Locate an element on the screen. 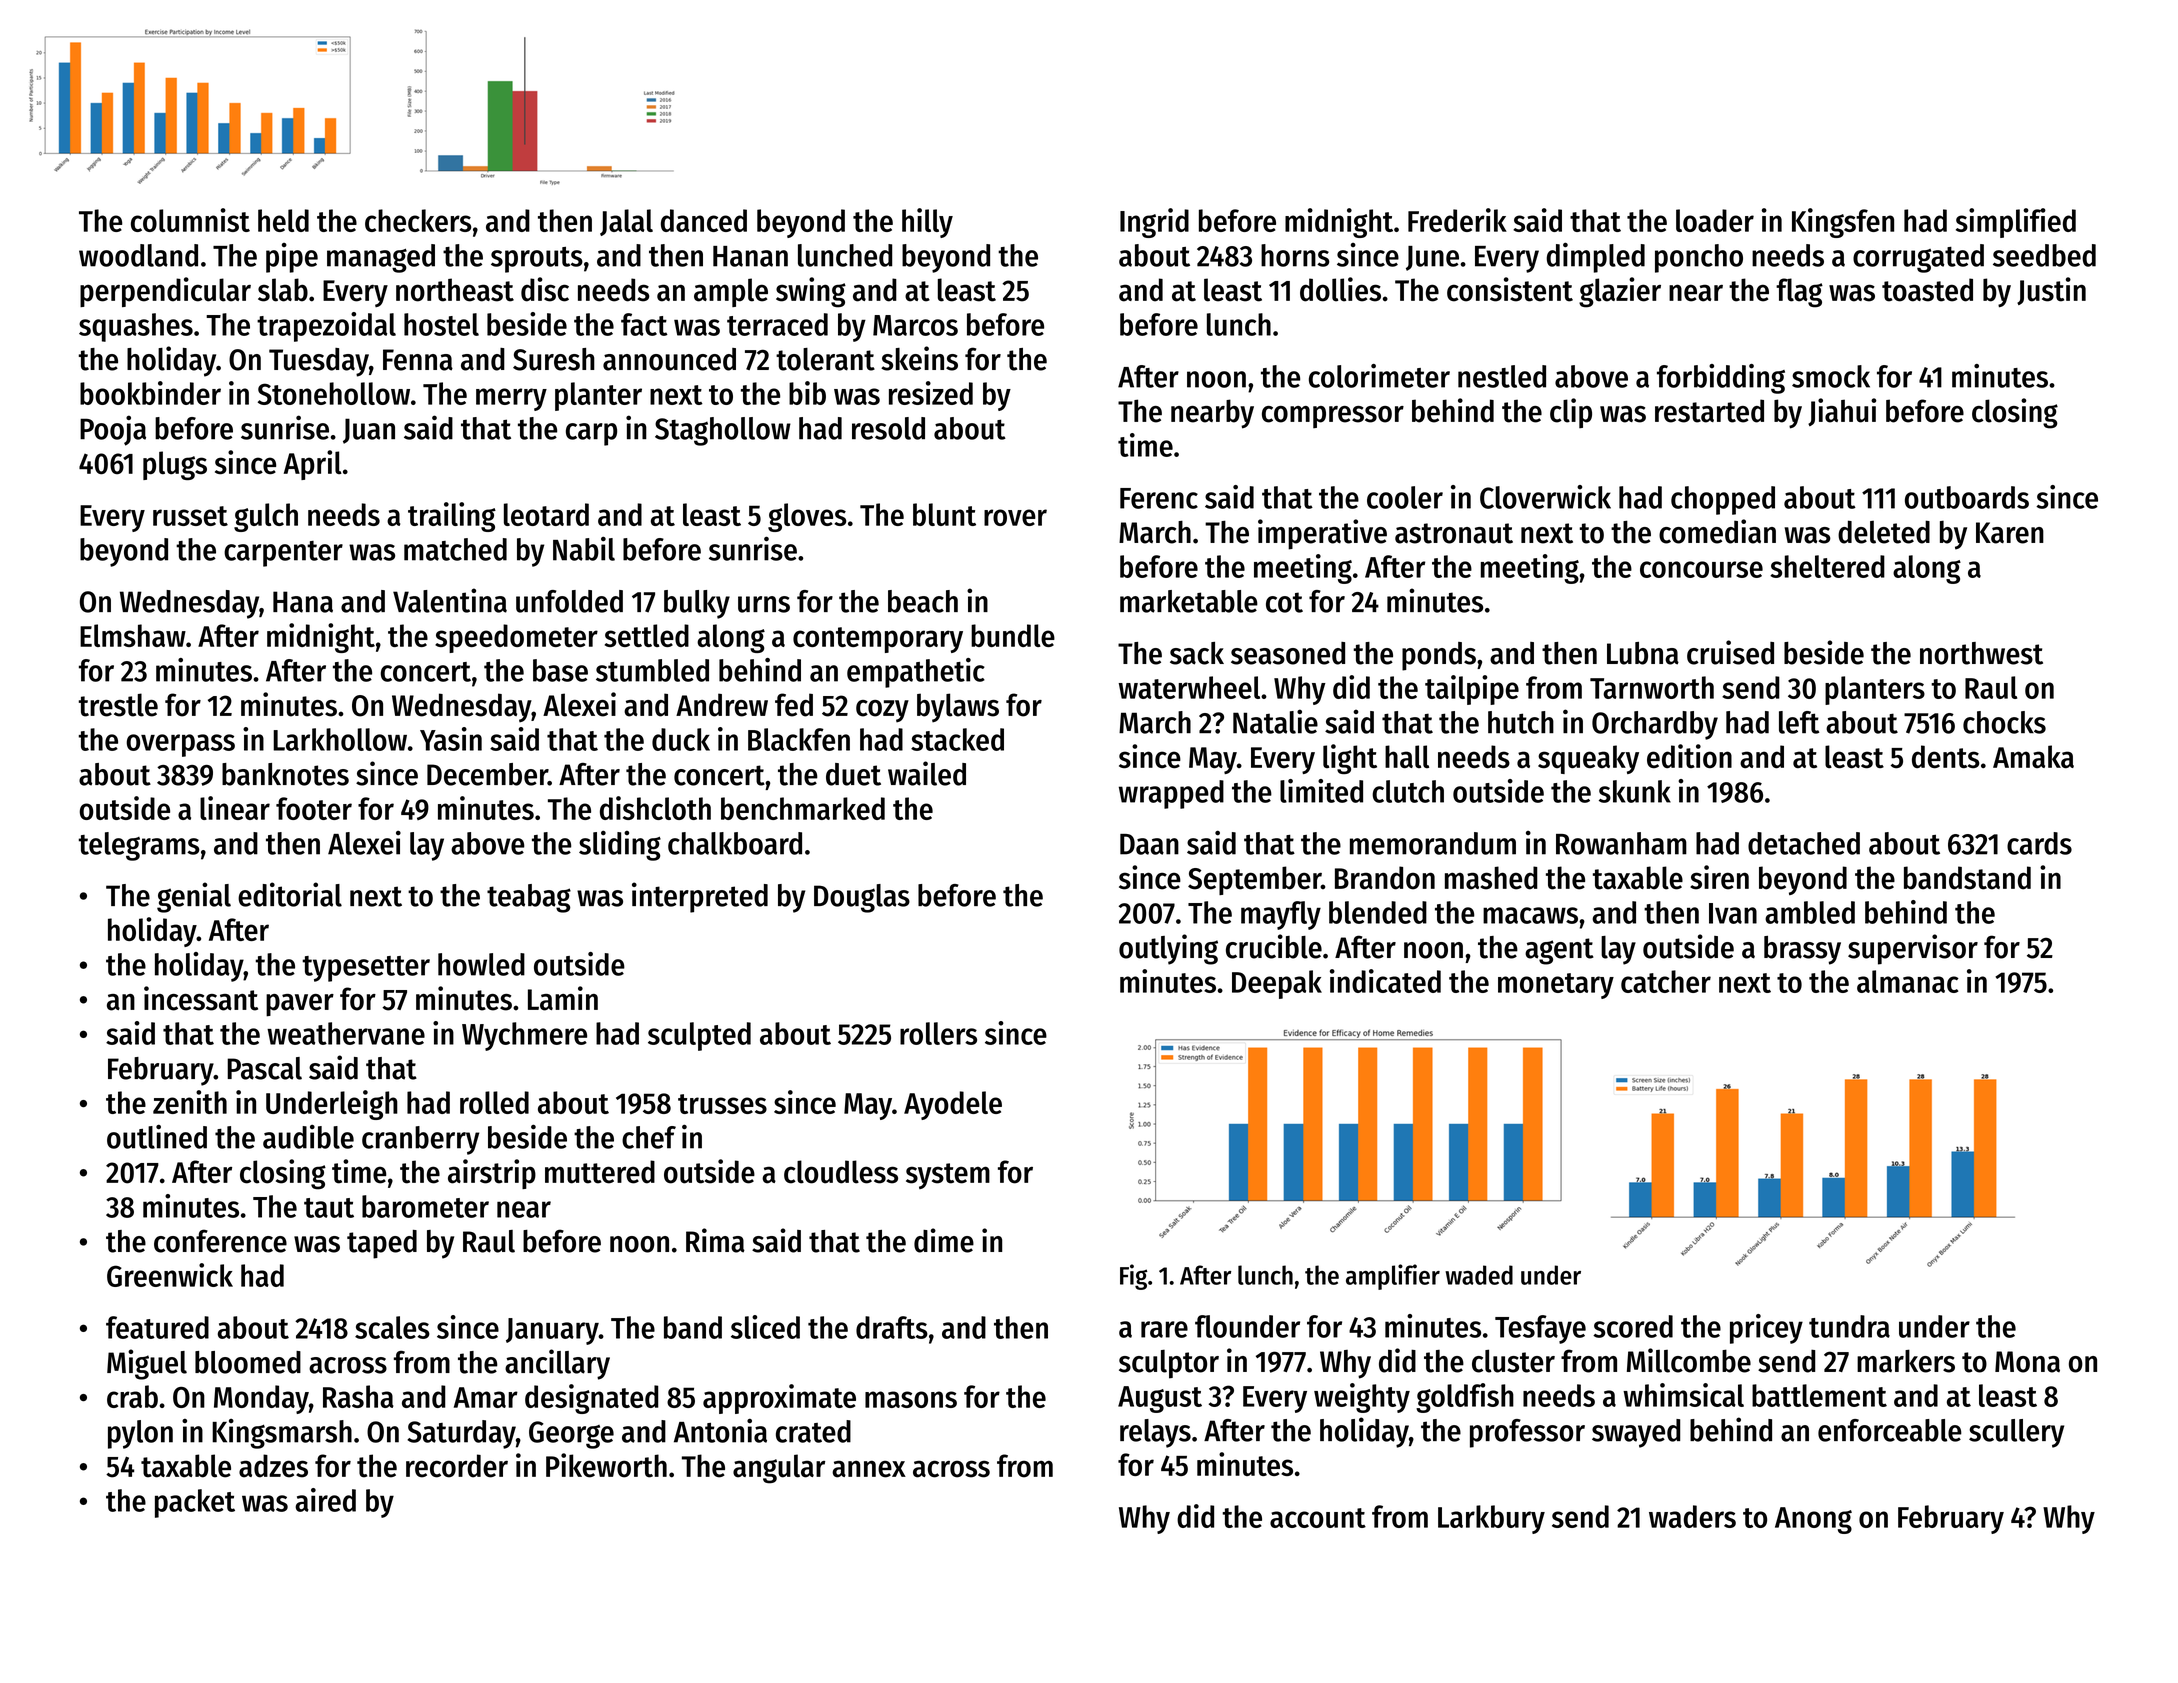 This screenshot has width=2178, height=1683. poncho is located at coordinates (1699, 258).
